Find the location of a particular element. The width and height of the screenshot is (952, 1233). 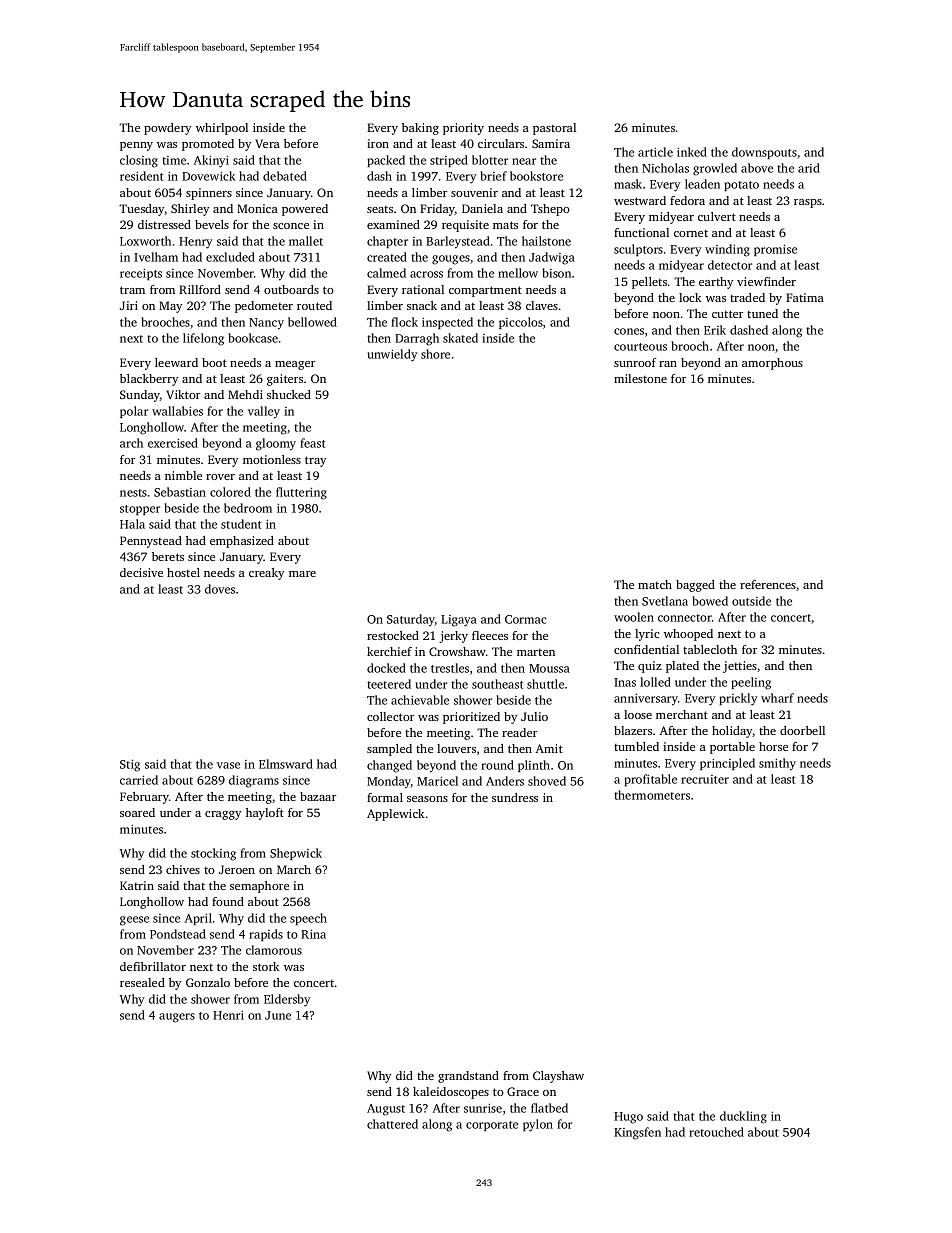

pastoral is located at coordinates (554, 129).
